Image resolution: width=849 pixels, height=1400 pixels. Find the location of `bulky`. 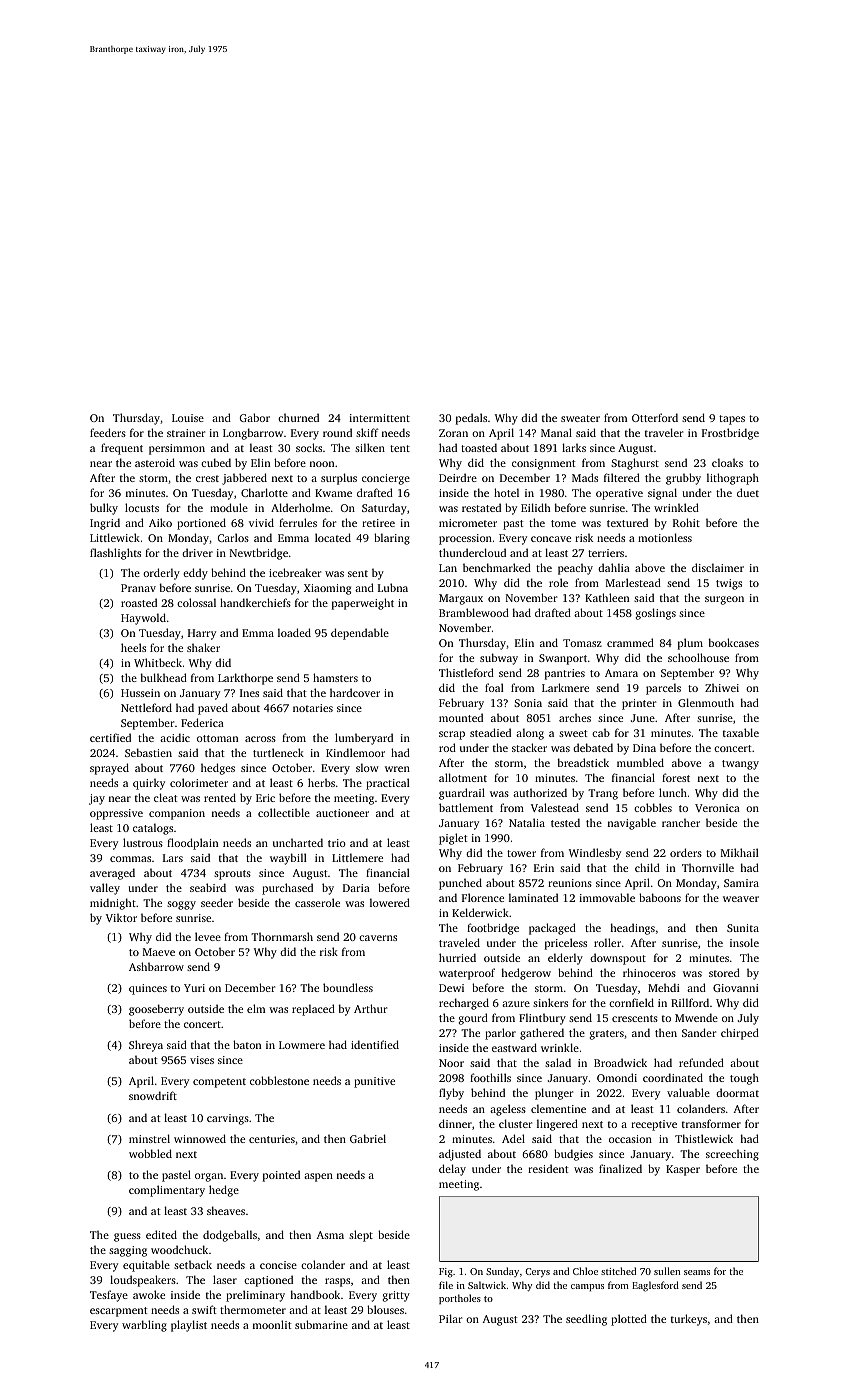

bulky is located at coordinates (104, 509).
